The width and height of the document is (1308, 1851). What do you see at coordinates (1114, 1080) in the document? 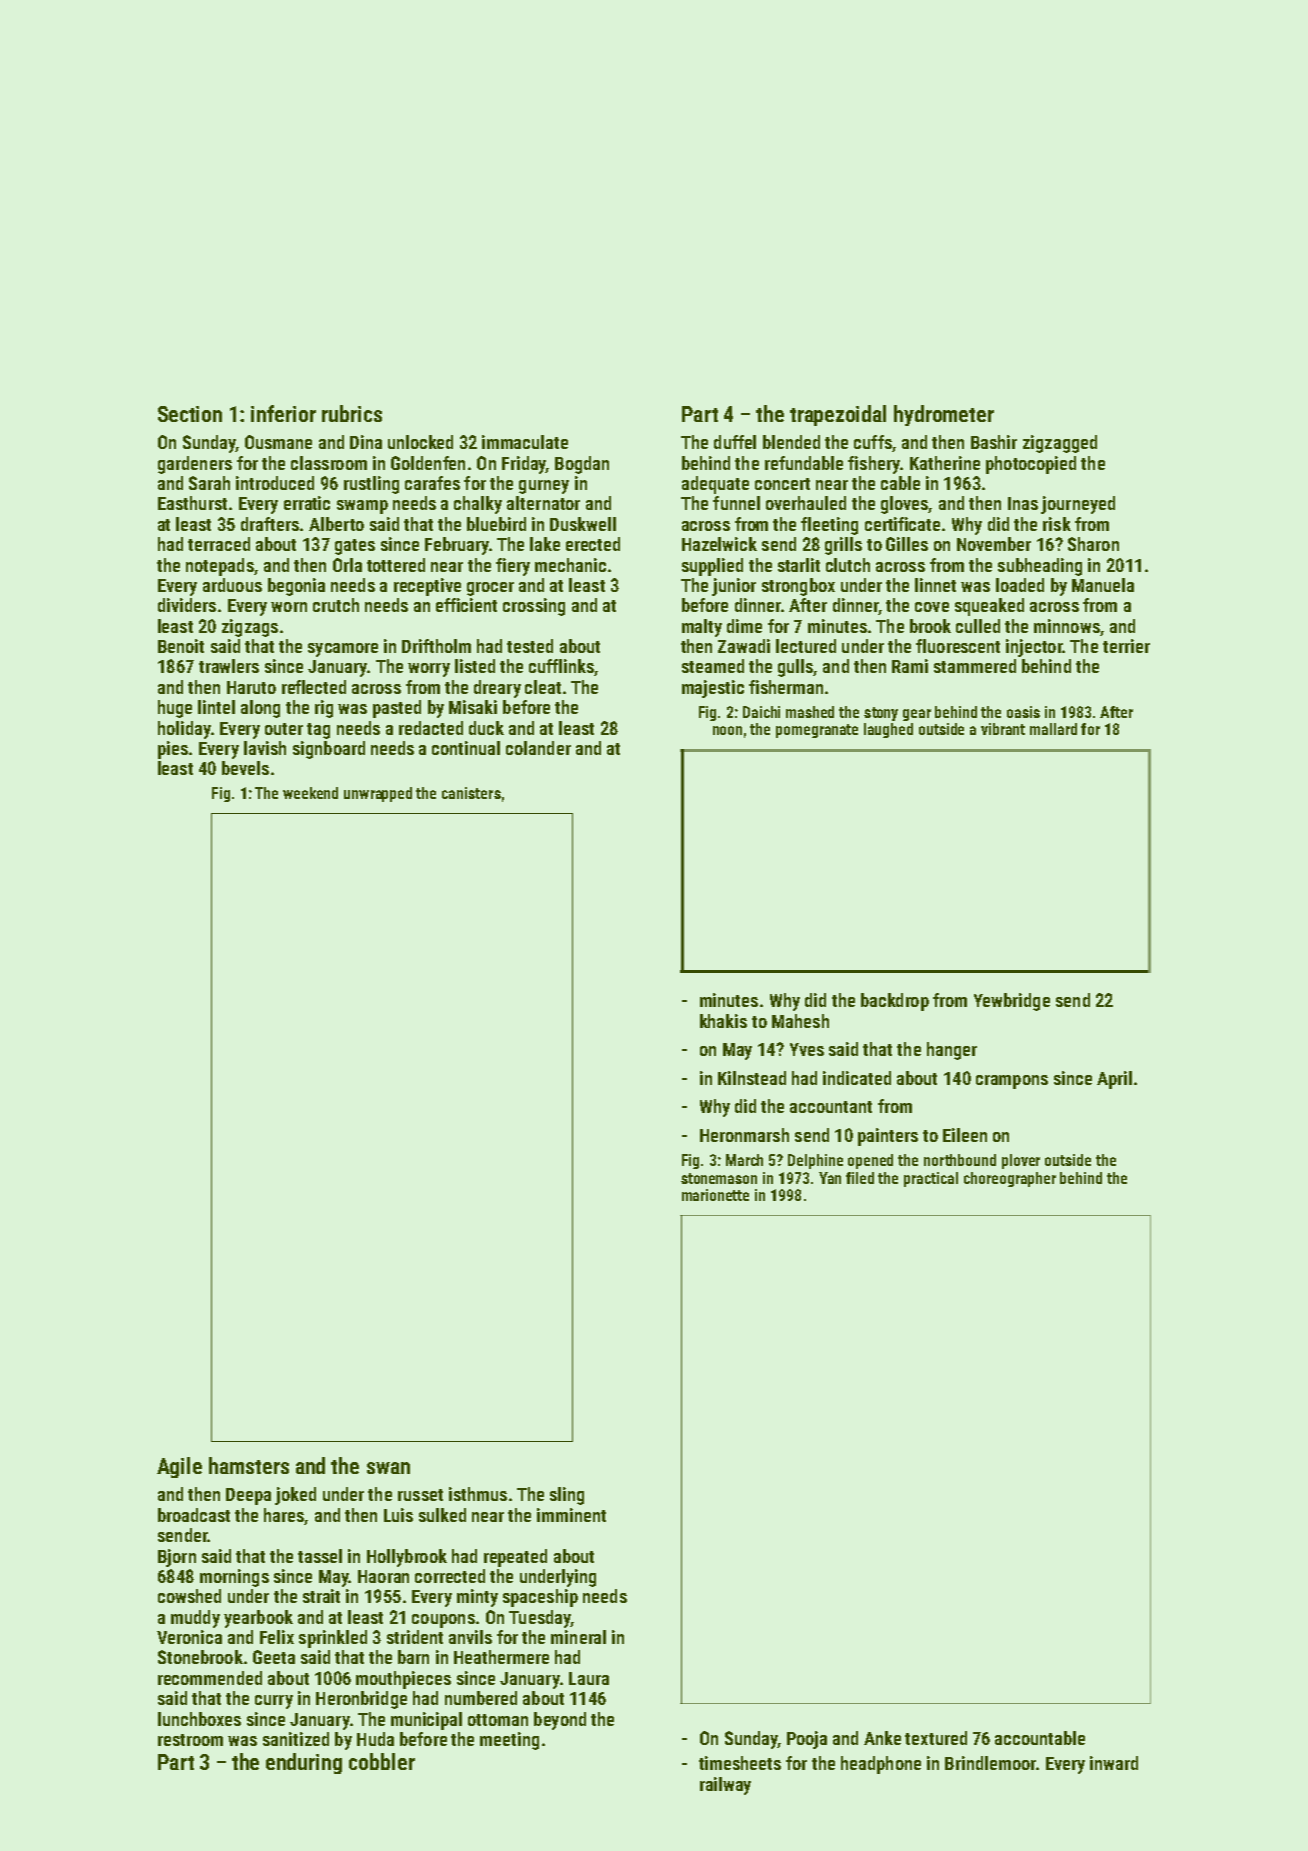
I see `April` at bounding box center [1114, 1080].
